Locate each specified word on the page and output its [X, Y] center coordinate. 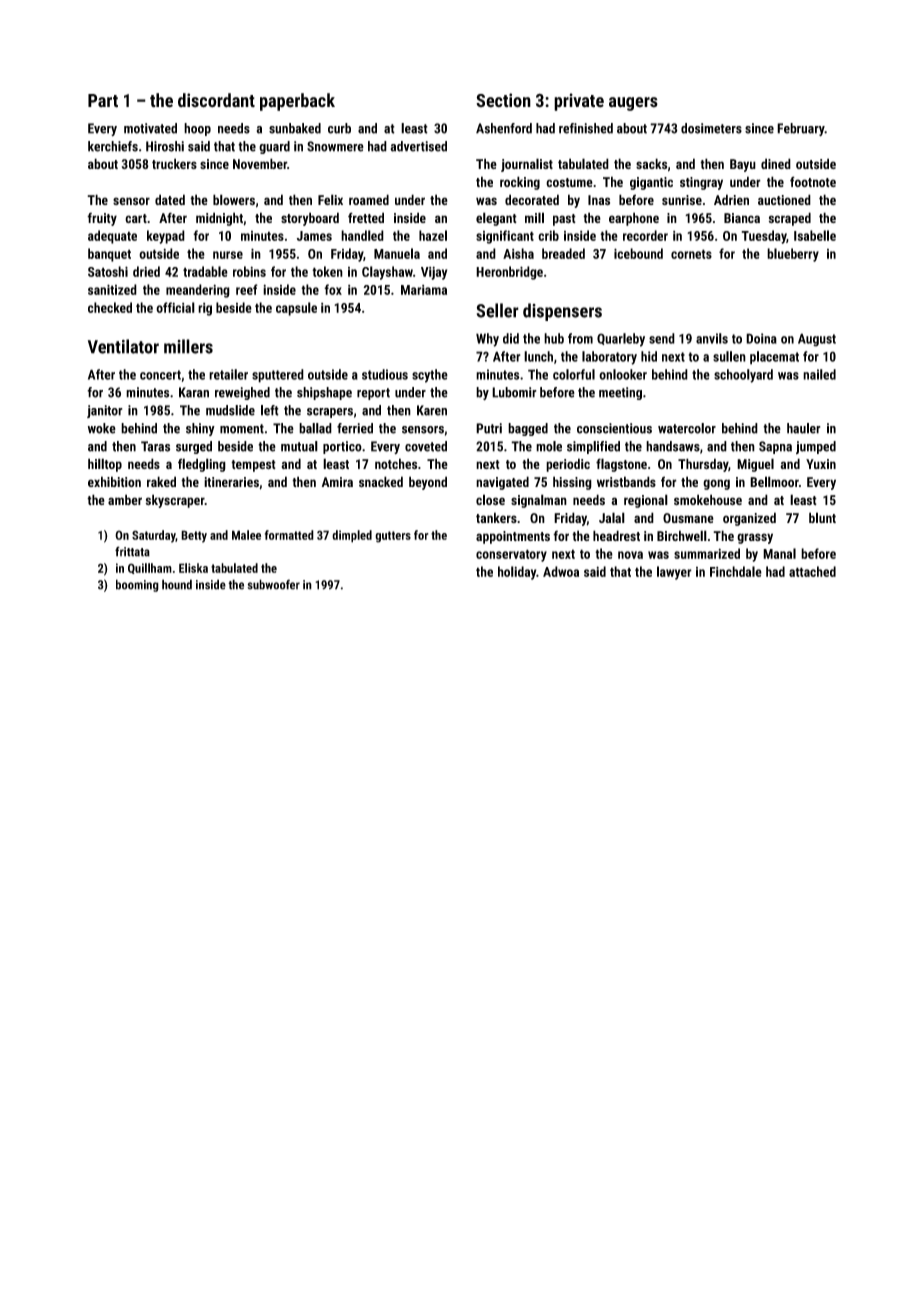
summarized [707, 553]
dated [170, 199]
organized [749, 519]
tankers [496, 517]
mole [549, 446]
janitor [105, 411]
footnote [813, 181]
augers [633, 104]
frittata [132, 551]
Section [503, 100]
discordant [216, 100]
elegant [496, 219]
